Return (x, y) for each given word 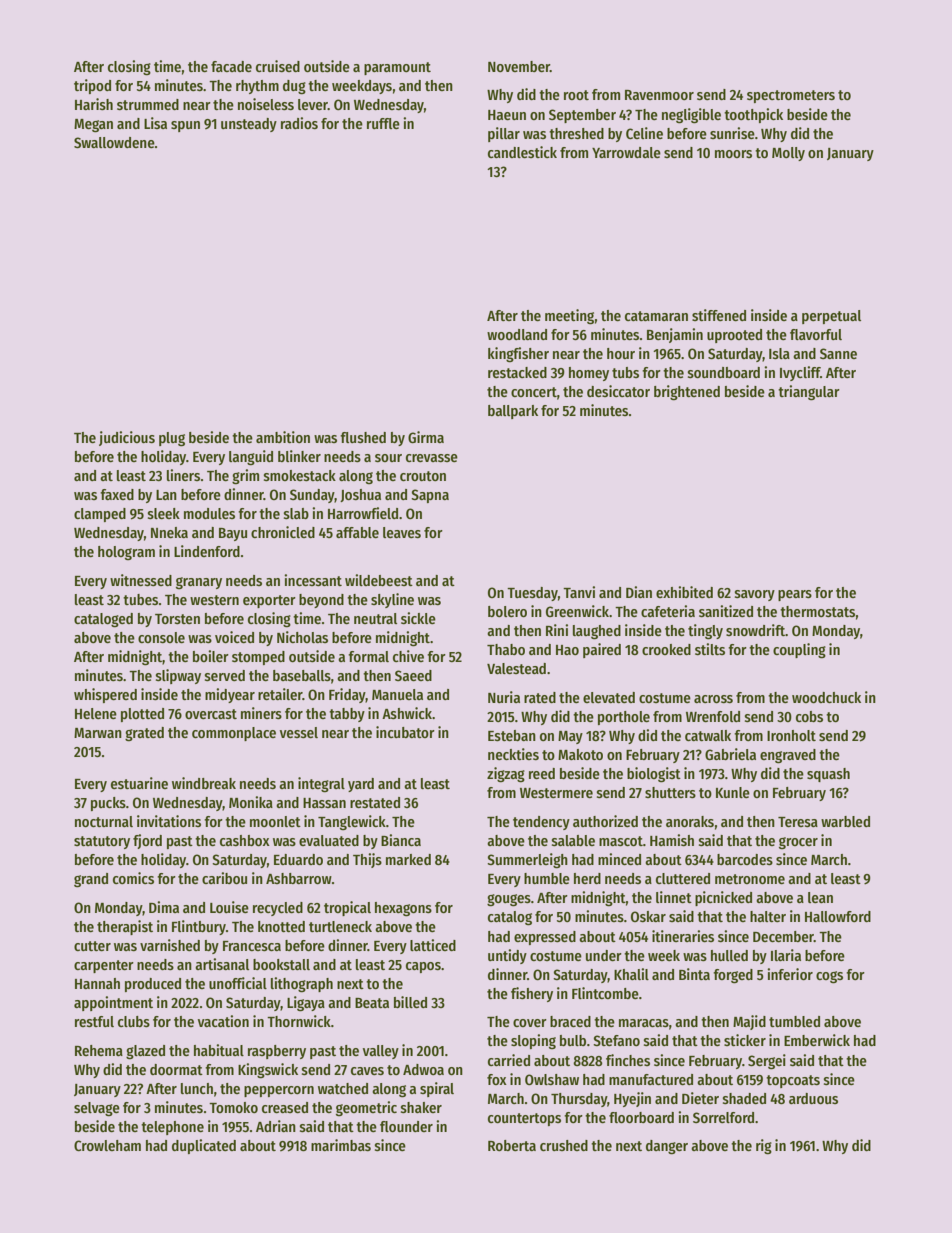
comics (133, 878)
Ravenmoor (659, 95)
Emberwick (817, 1040)
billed (410, 1002)
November (519, 66)
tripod (92, 86)
